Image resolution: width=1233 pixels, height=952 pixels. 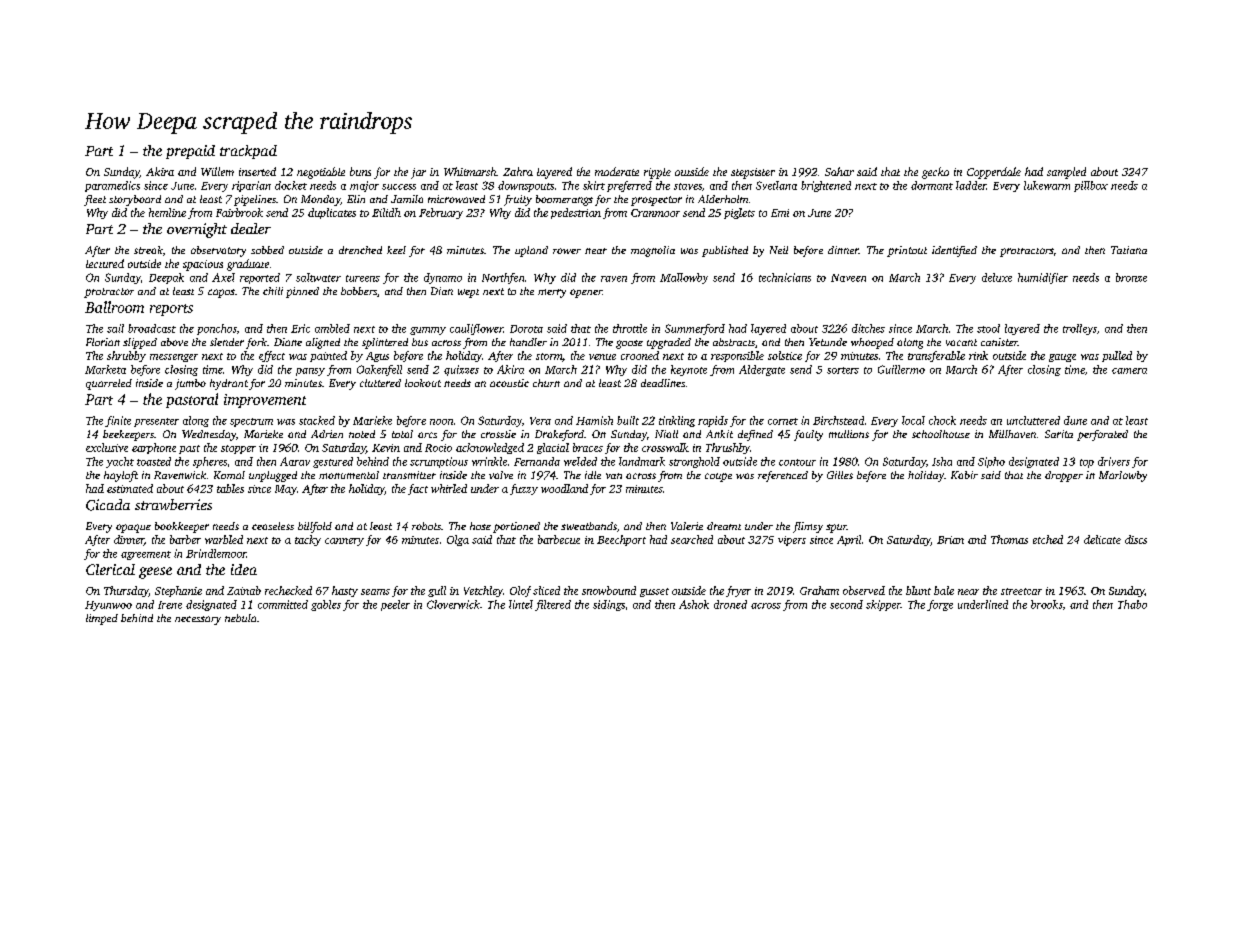 I want to click on duplicates, so click(x=332, y=213).
